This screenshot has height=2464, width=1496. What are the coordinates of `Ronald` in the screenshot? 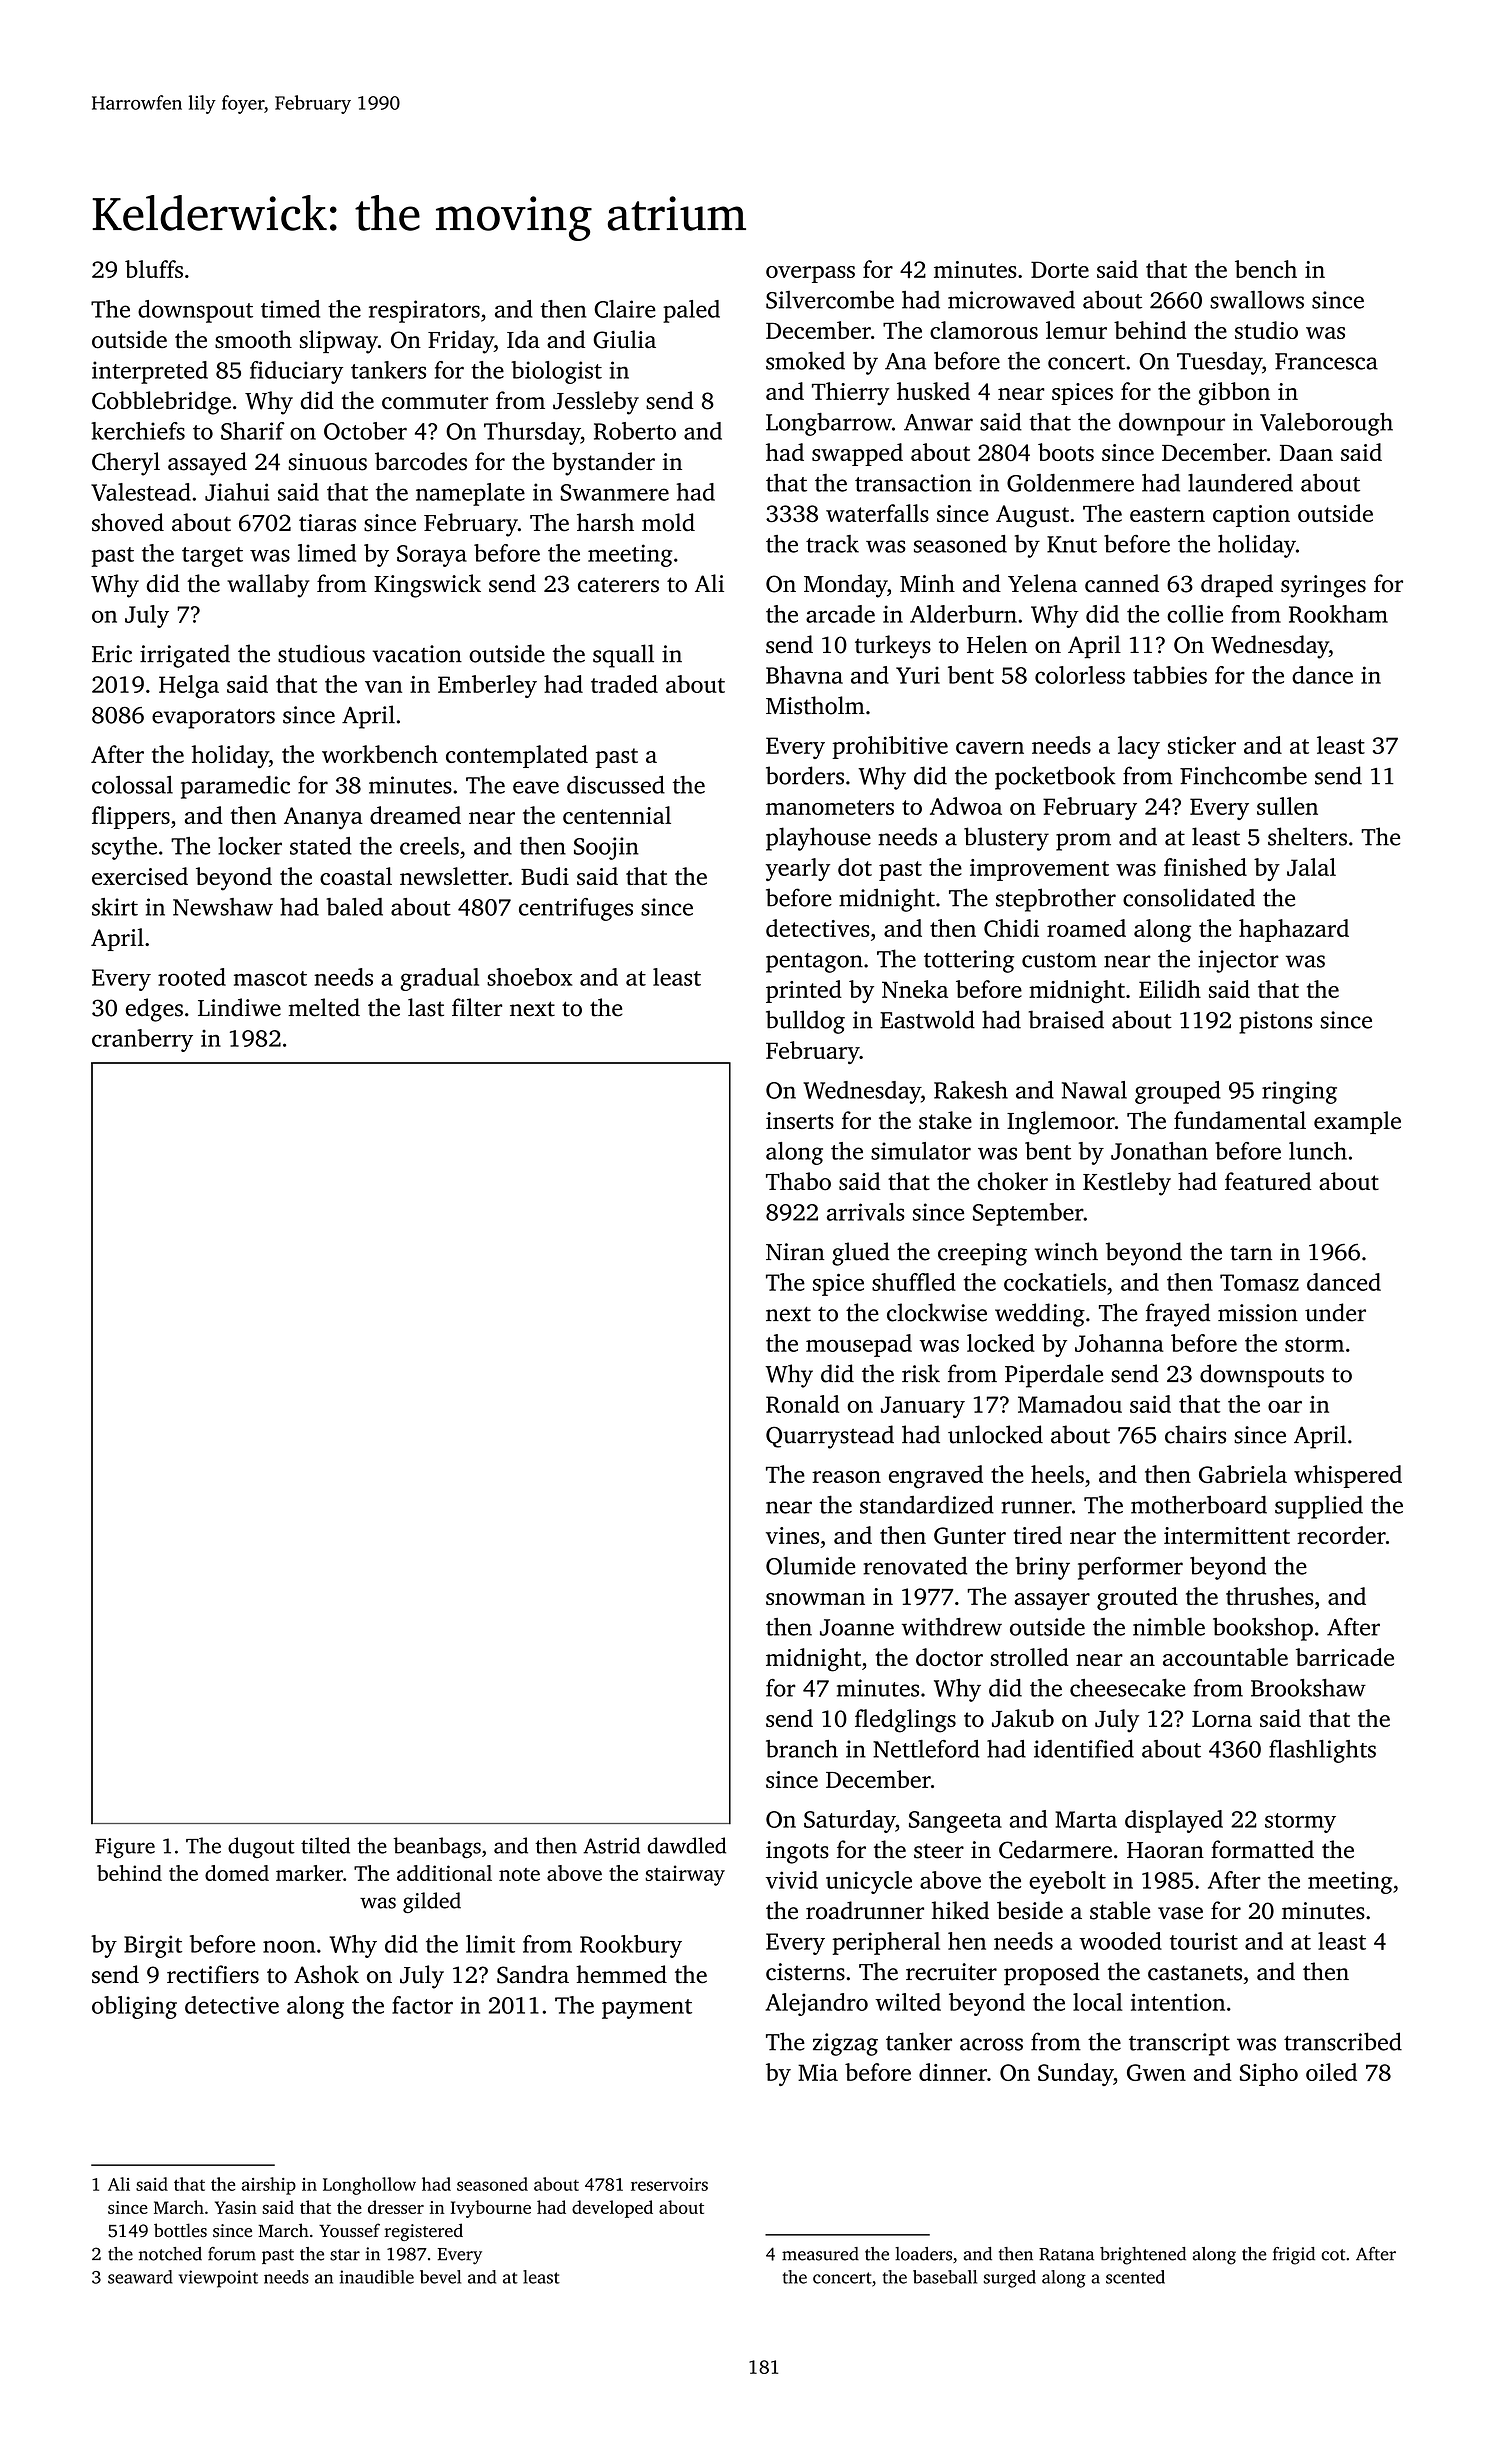 It's located at (802, 1404).
